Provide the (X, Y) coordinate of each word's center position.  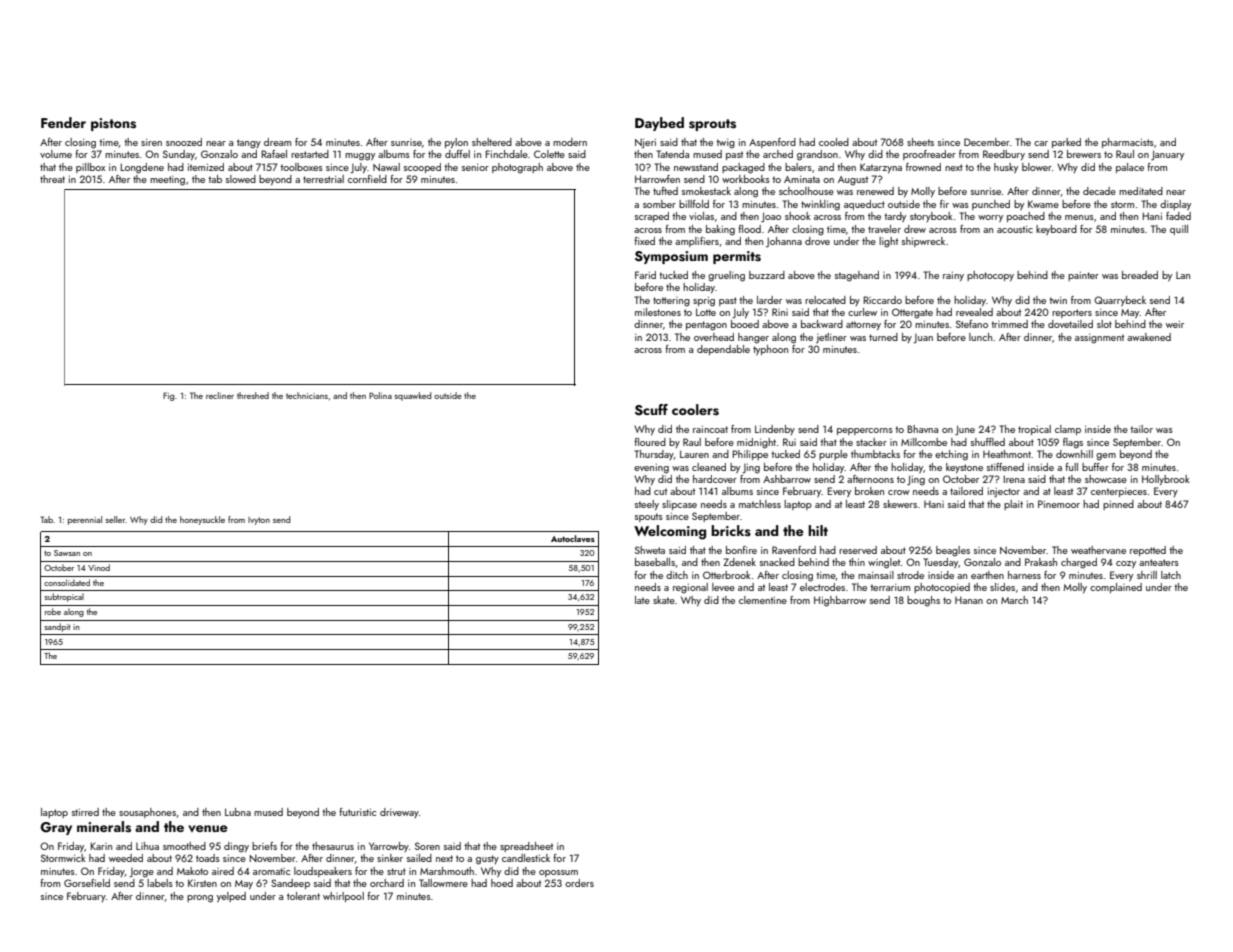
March (1014, 600)
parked (1066, 143)
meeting (167, 181)
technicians (307, 395)
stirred (85, 812)
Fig (168, 396)
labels (160, 883)
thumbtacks (875, 454)
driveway (399, 813)
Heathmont (1007, 454)
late (642, 600)
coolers (695, 410)
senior (475, 167)
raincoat (710, 429)
